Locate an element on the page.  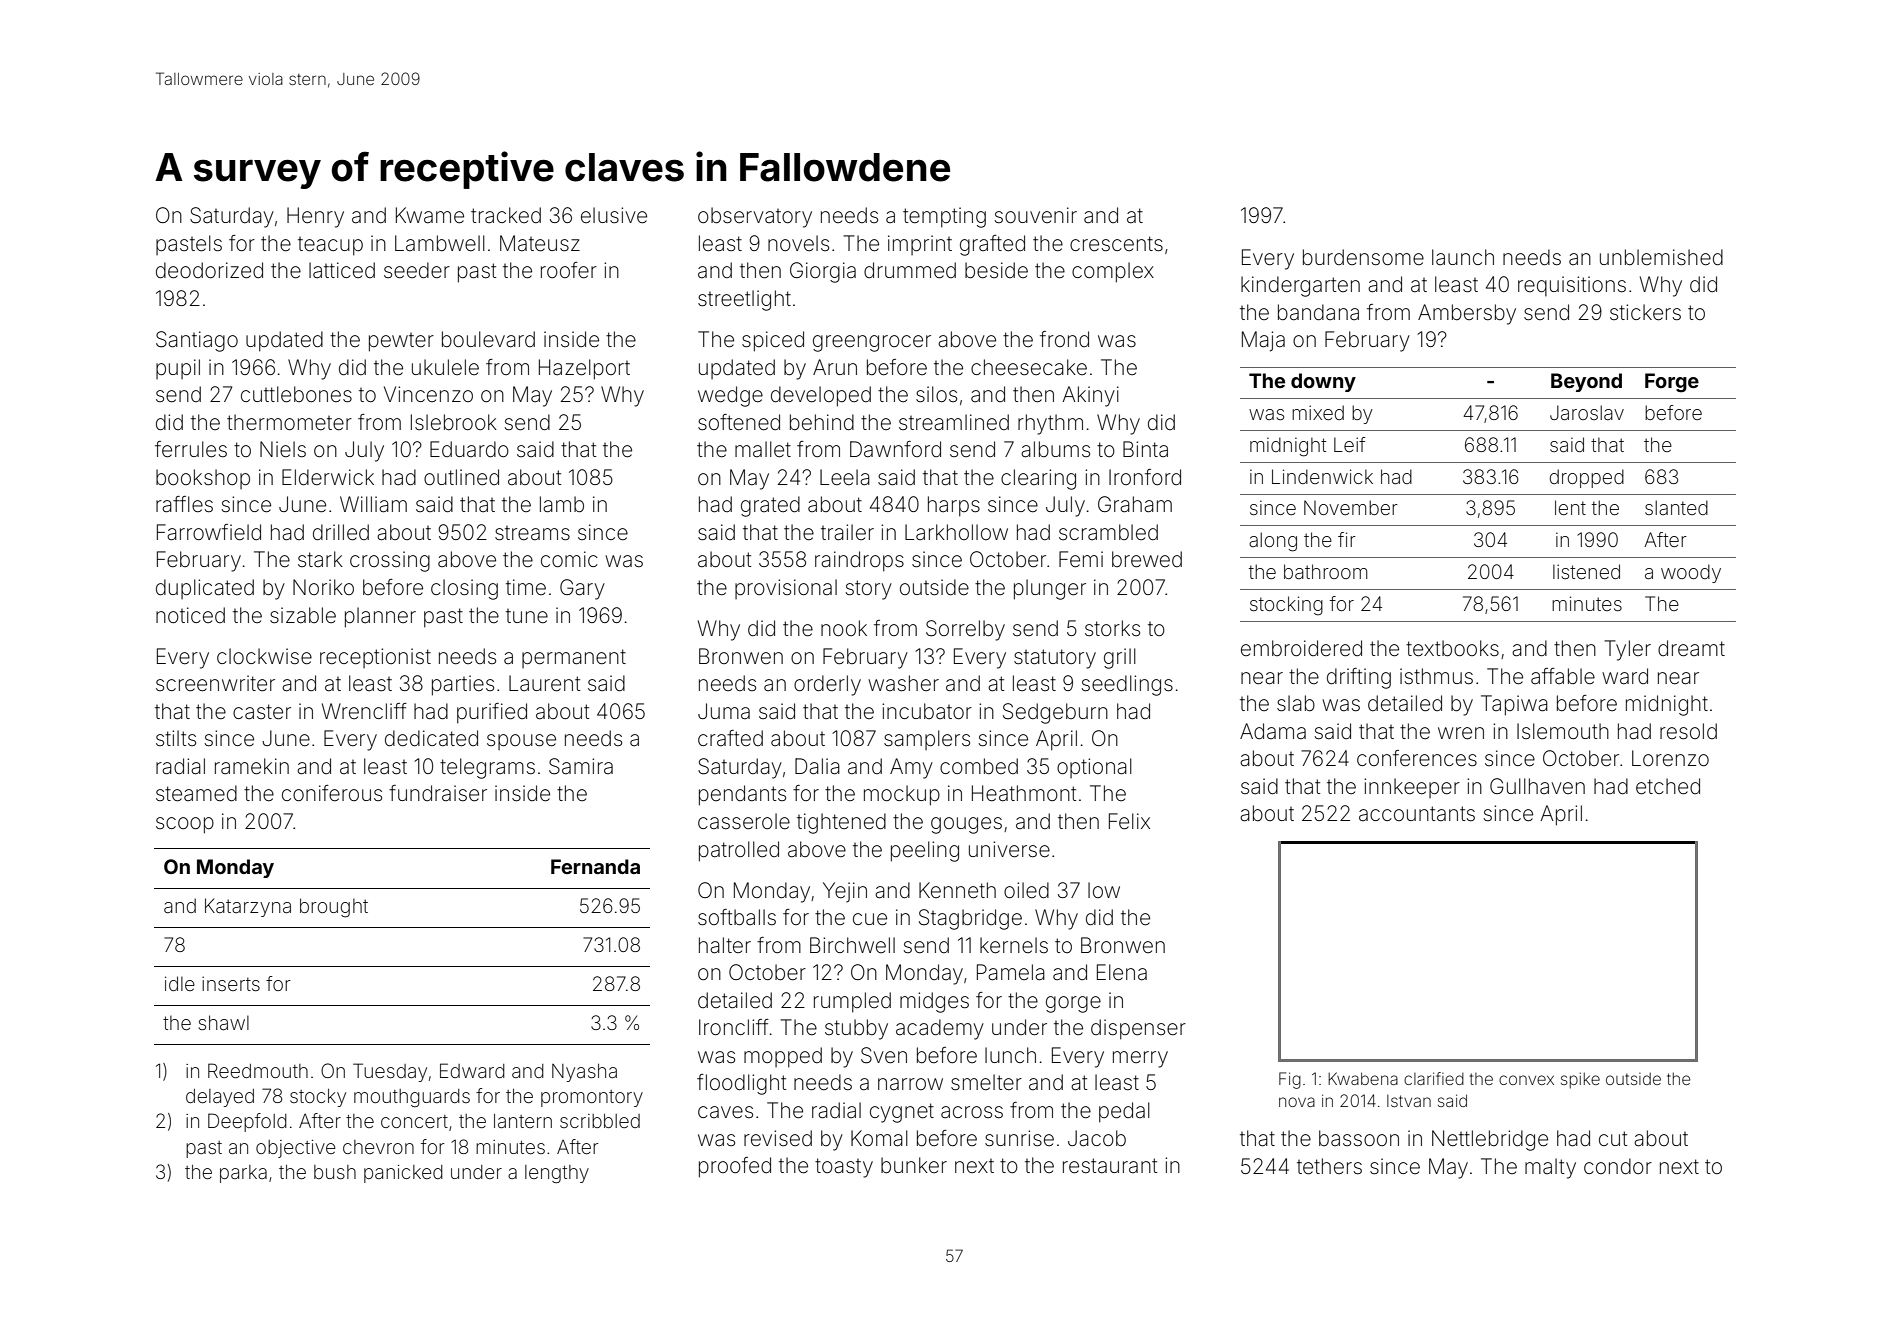
etched is located at coordinates (1668, 786).
